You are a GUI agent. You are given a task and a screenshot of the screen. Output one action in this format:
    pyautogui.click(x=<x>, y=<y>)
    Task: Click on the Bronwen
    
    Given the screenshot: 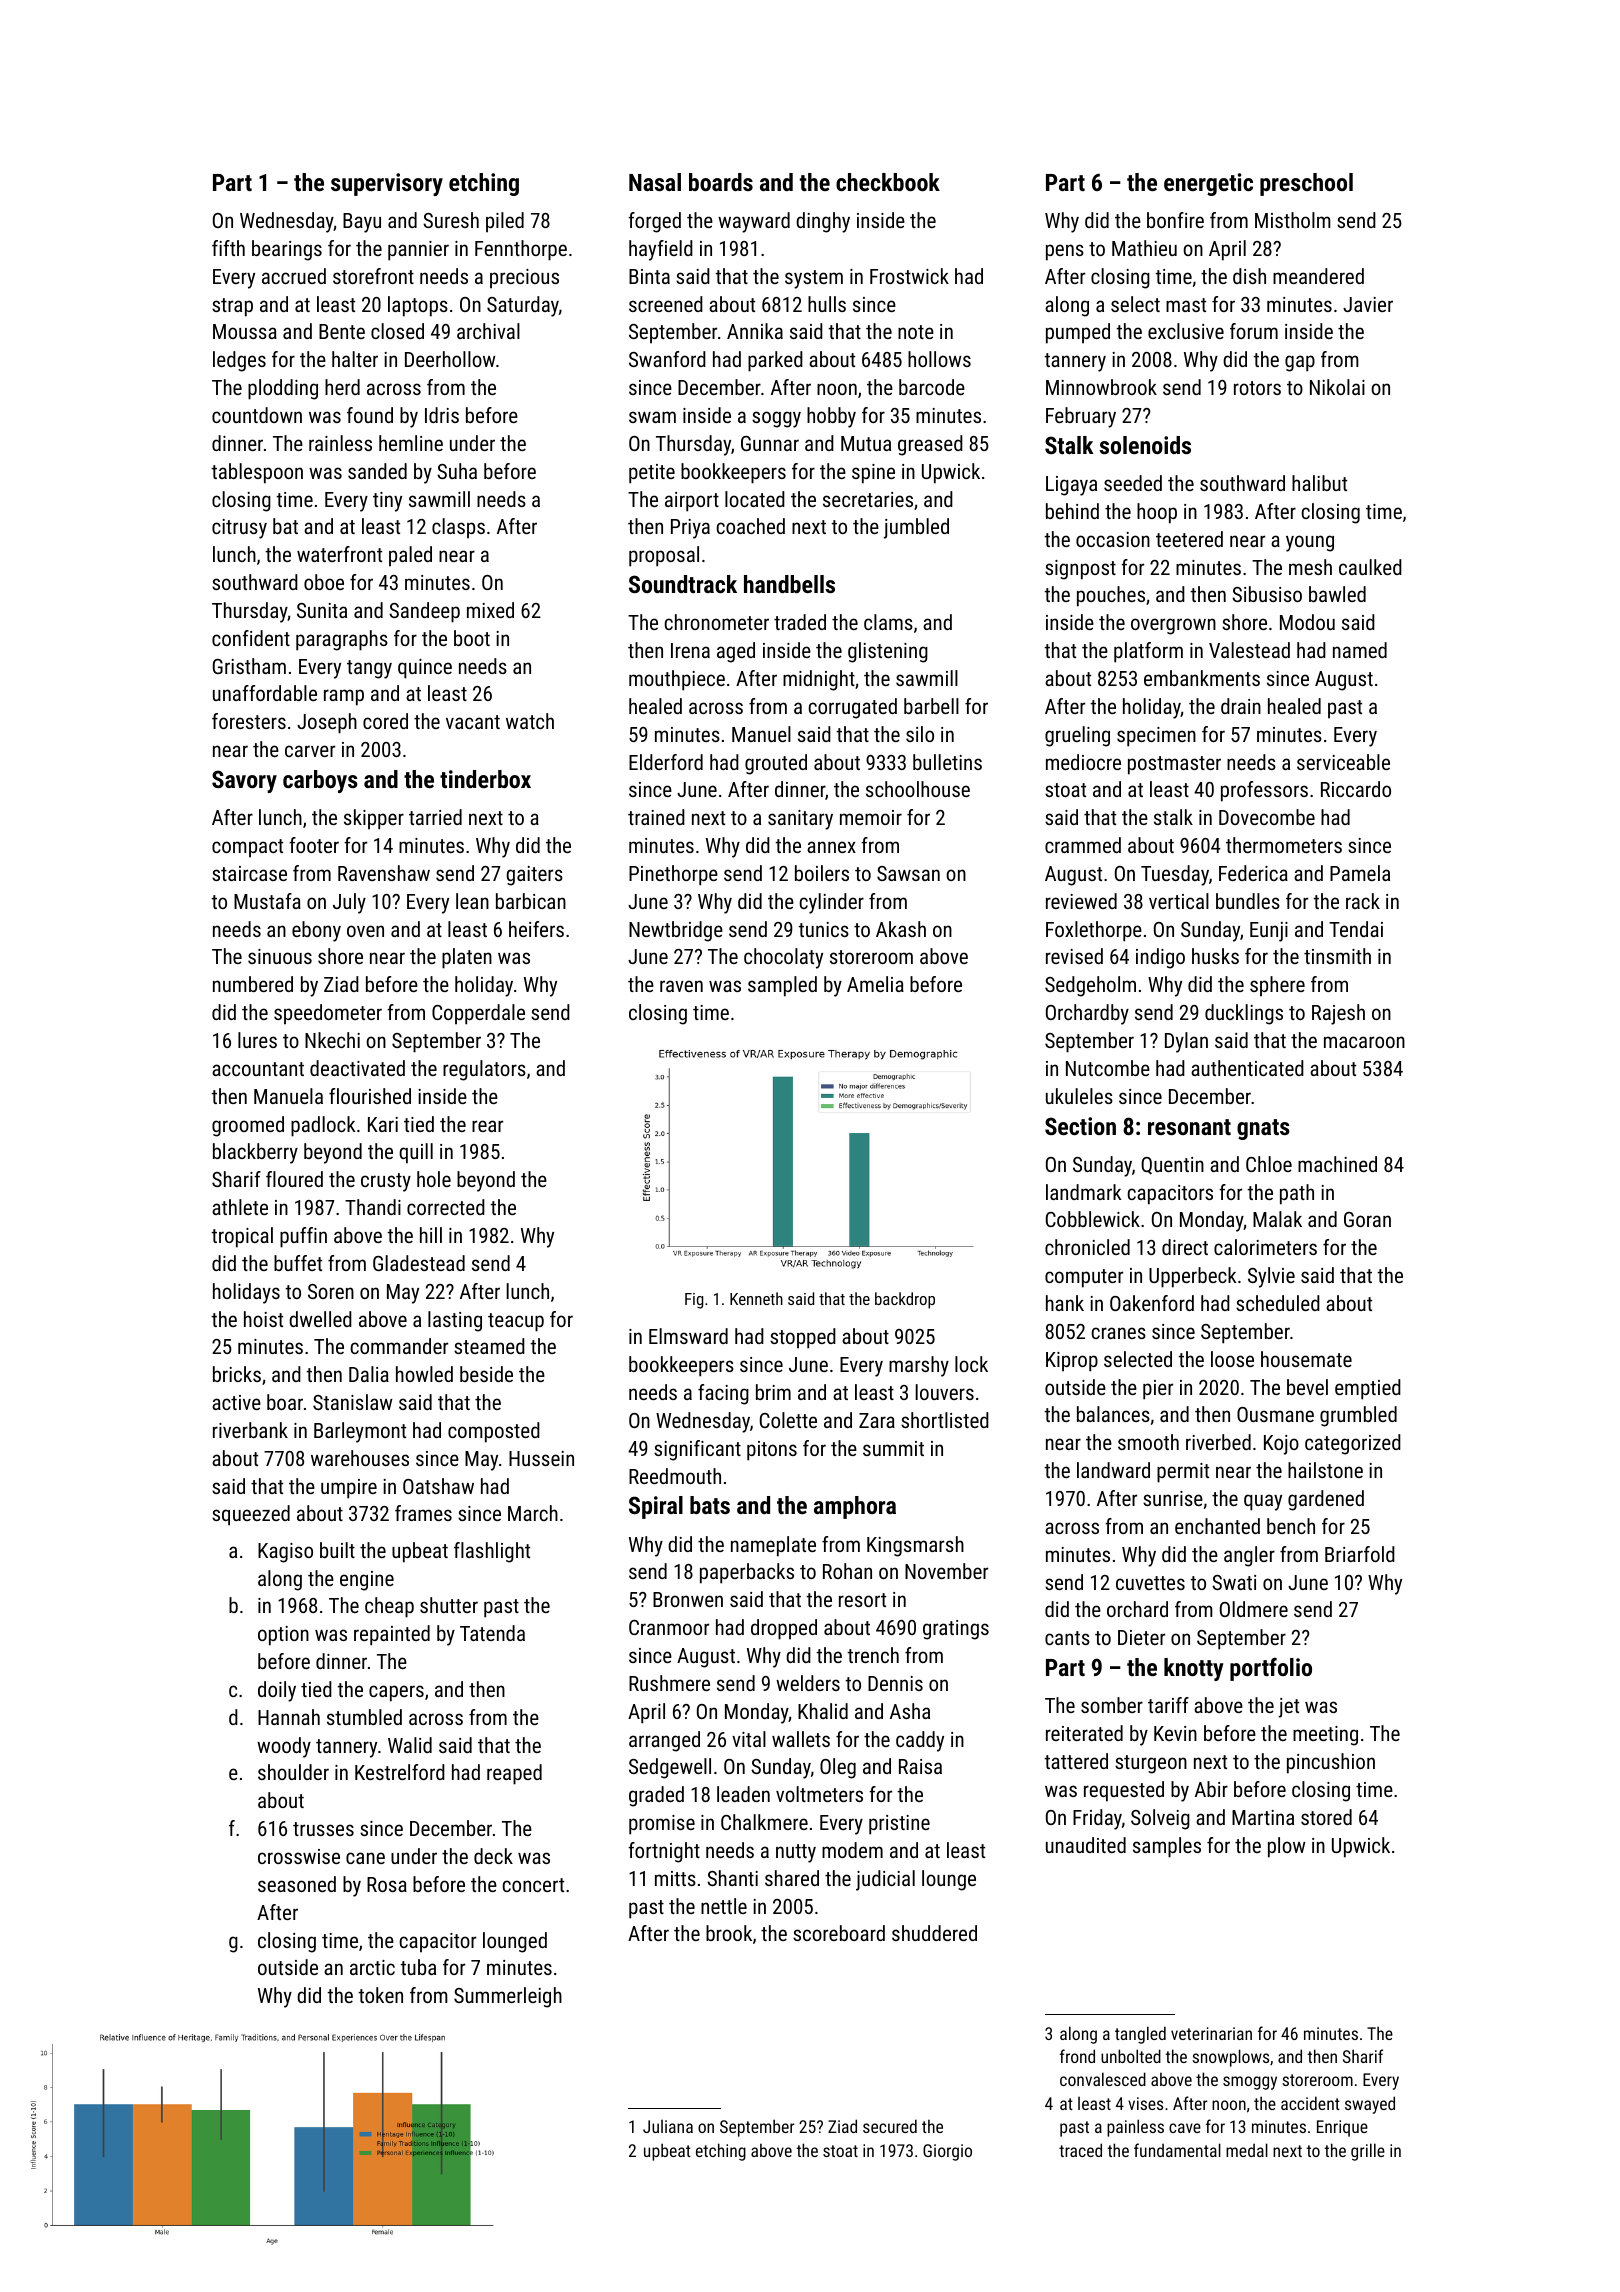 What is the action you would take?
    pyautogui.click(x=688, y=1599)
